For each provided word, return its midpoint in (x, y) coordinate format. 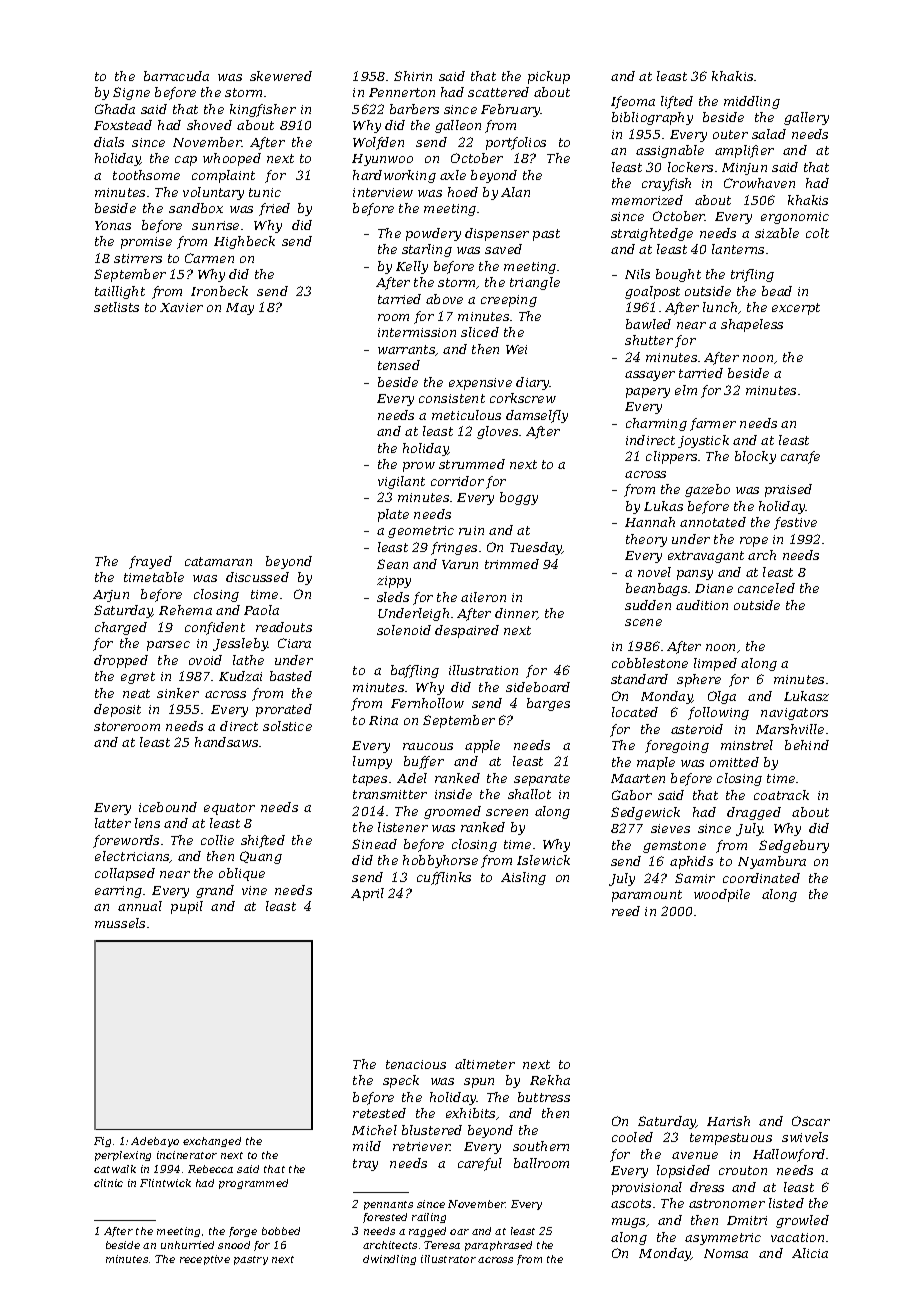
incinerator (187, 1155)
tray (365, 1165)
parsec (168, 646)
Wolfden (378, 143)
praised (788, 490)
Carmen (209, 258)
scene (643, 622)
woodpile (722, 895)
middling (752, 102)
